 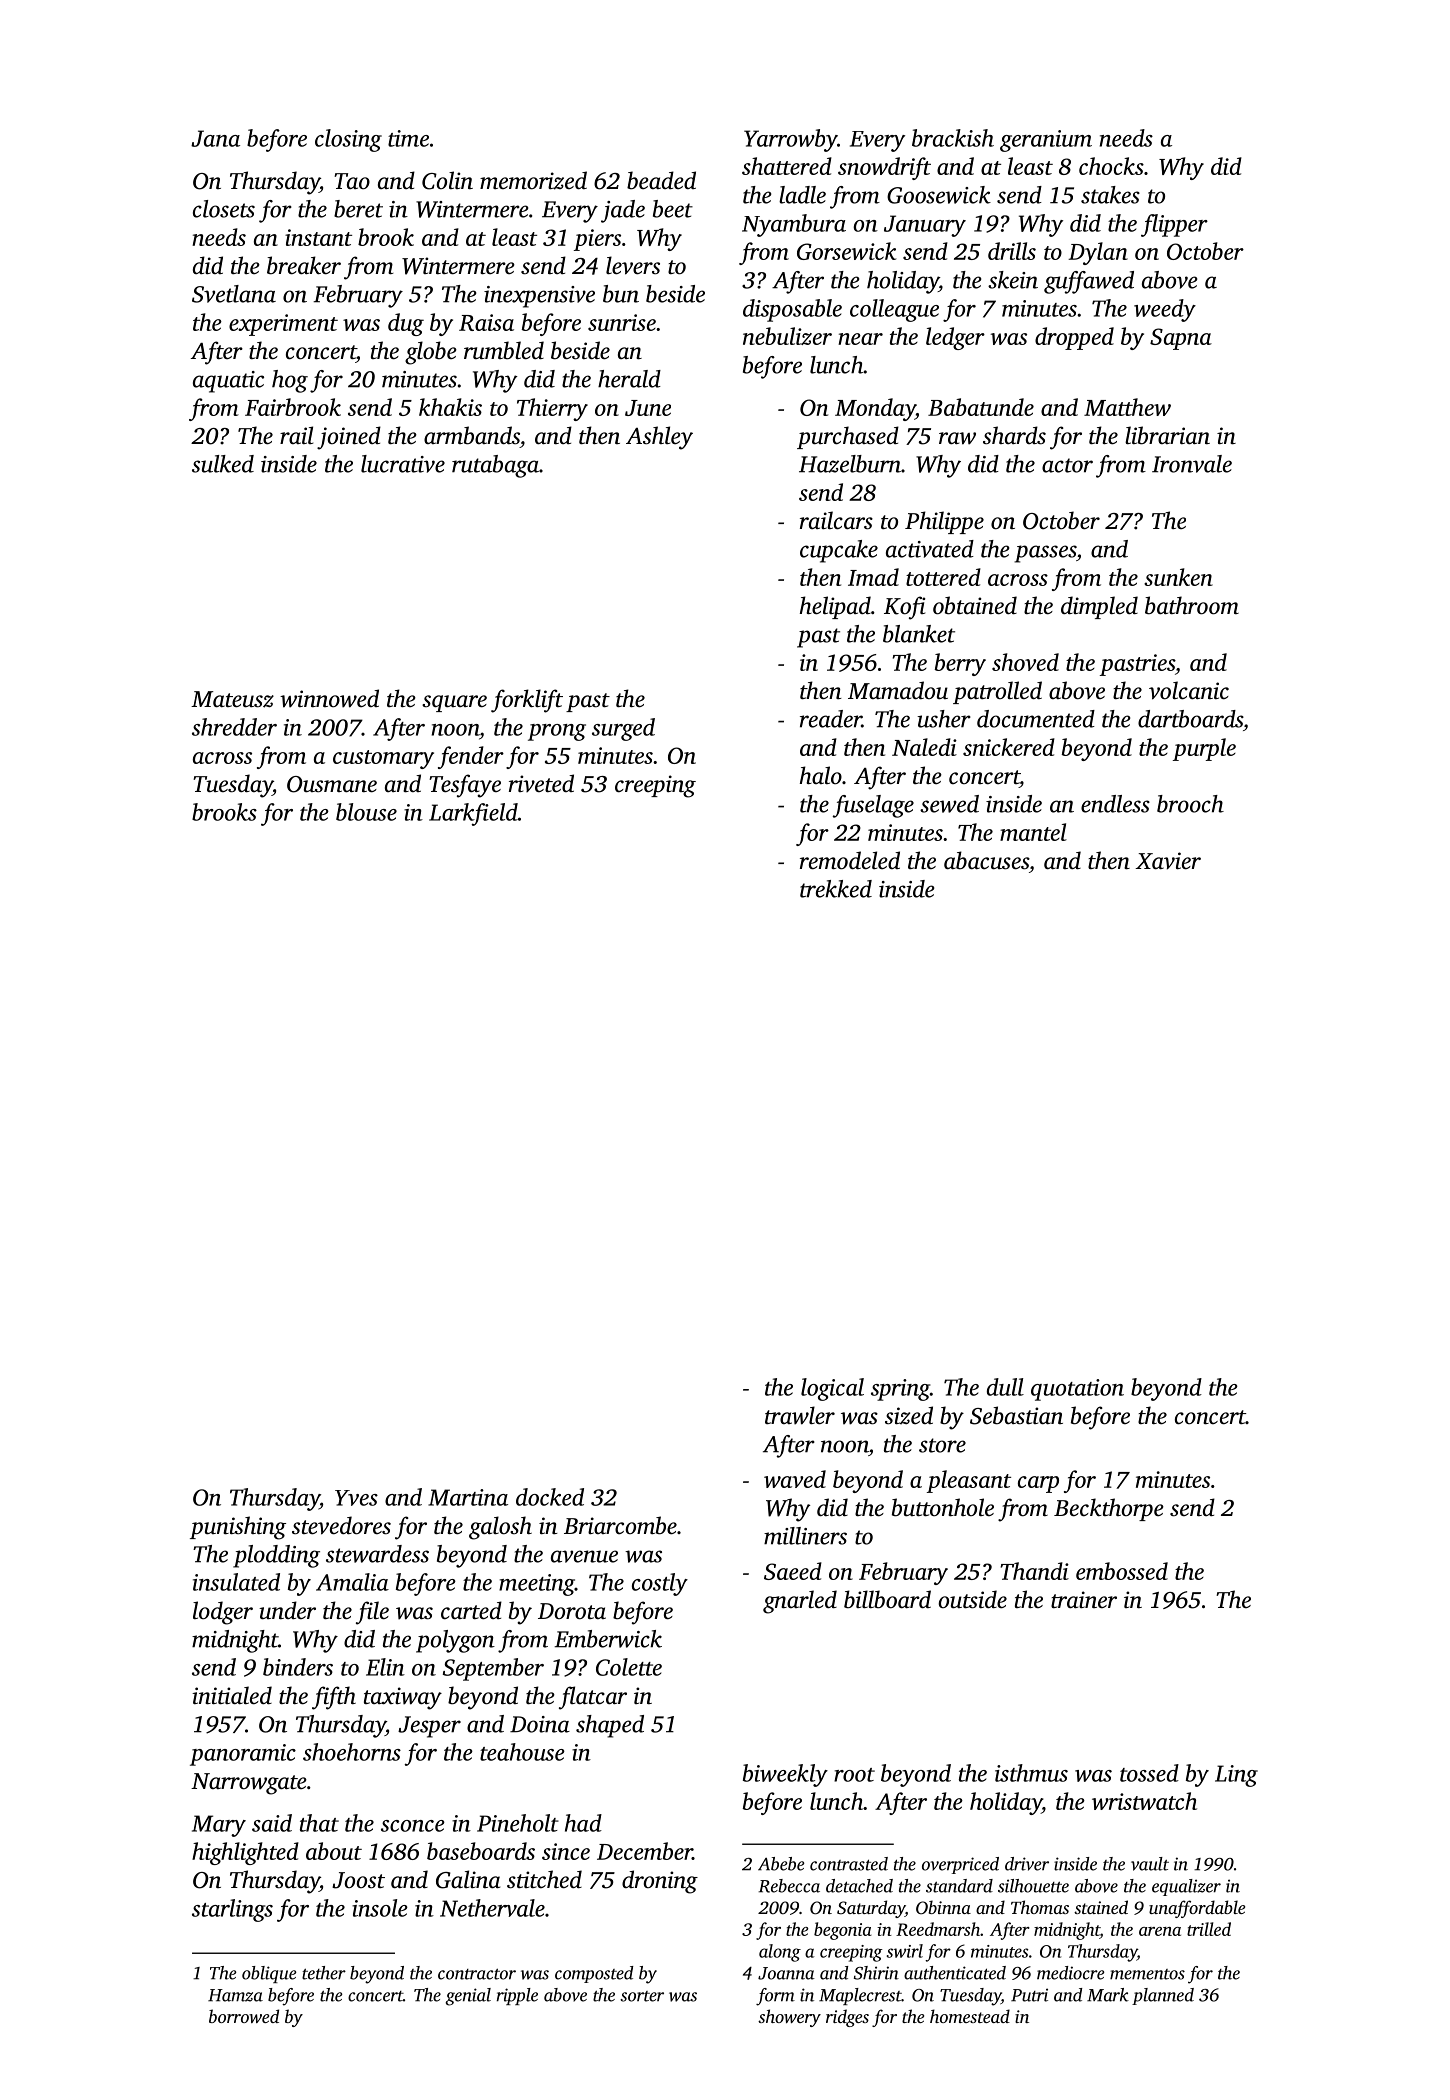 What do you see at coordinates (1111, 166) in the document?
I see `chocks` at bounding box center [1111, 166].
